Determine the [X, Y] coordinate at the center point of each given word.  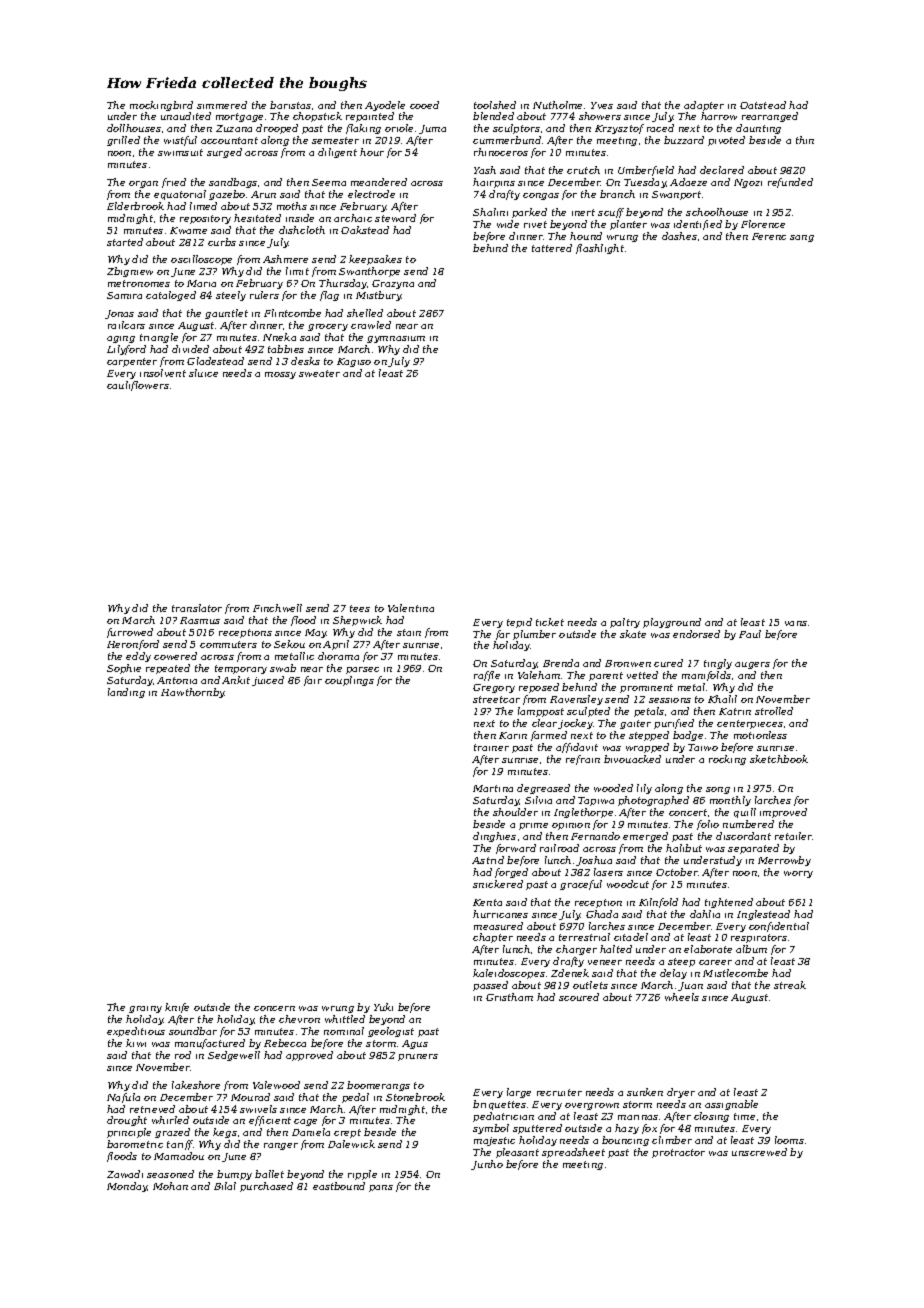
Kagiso [354, 362]
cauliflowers [138, 386]
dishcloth [302, 230]
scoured [579, 997]
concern [274, 1008]
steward [395, 218]
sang [802, 238]
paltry [625, 623]
